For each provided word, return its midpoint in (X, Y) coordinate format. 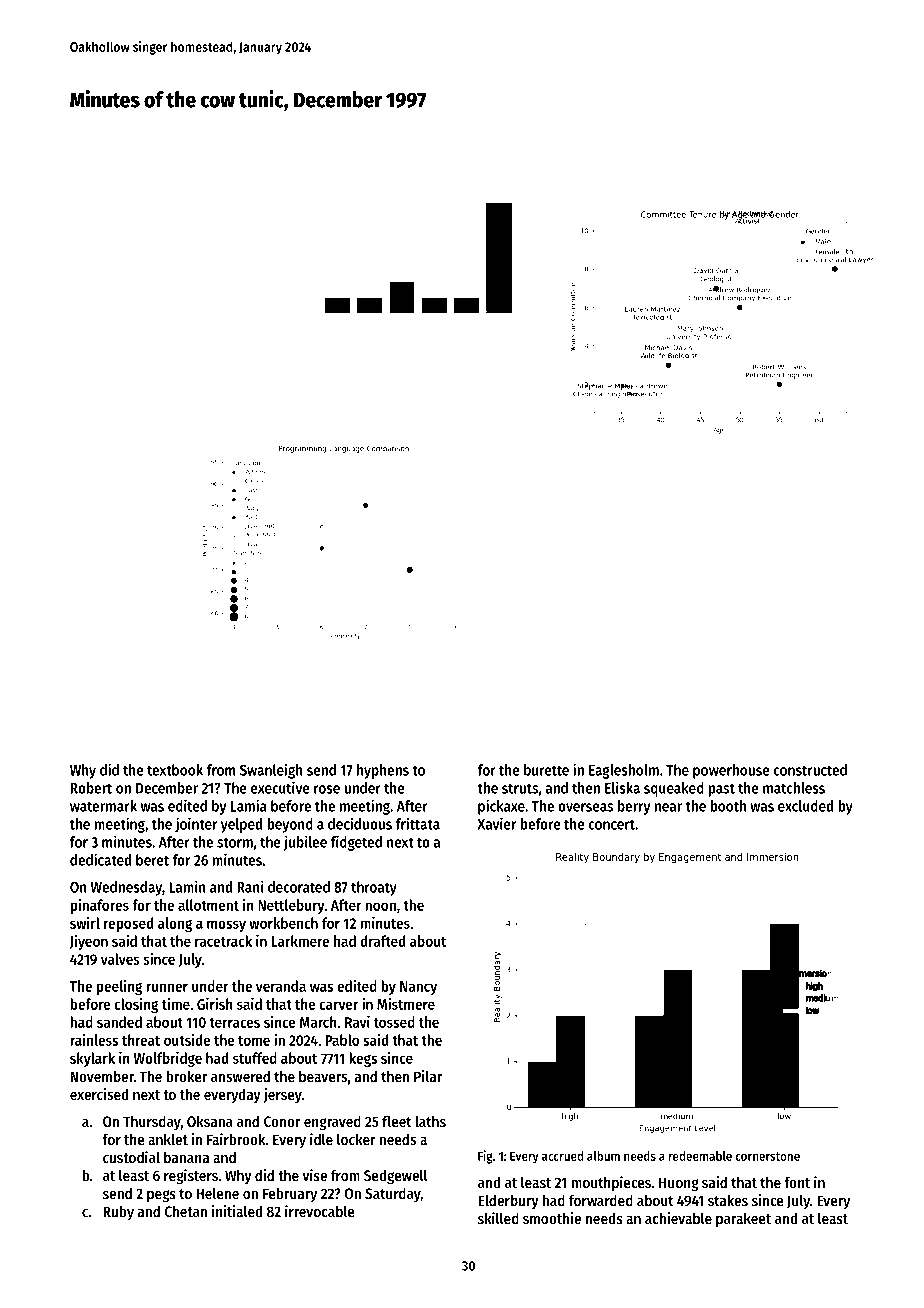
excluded (805, 806)
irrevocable (320, 1211)
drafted (382, 941)
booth (728, 806)
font (797, 1182)
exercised (99, 1094)
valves (120, 959)
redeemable (700, 1156)
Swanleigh (271, 771)
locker (356, 1139)
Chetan (186, 1211)
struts (520, 788)
